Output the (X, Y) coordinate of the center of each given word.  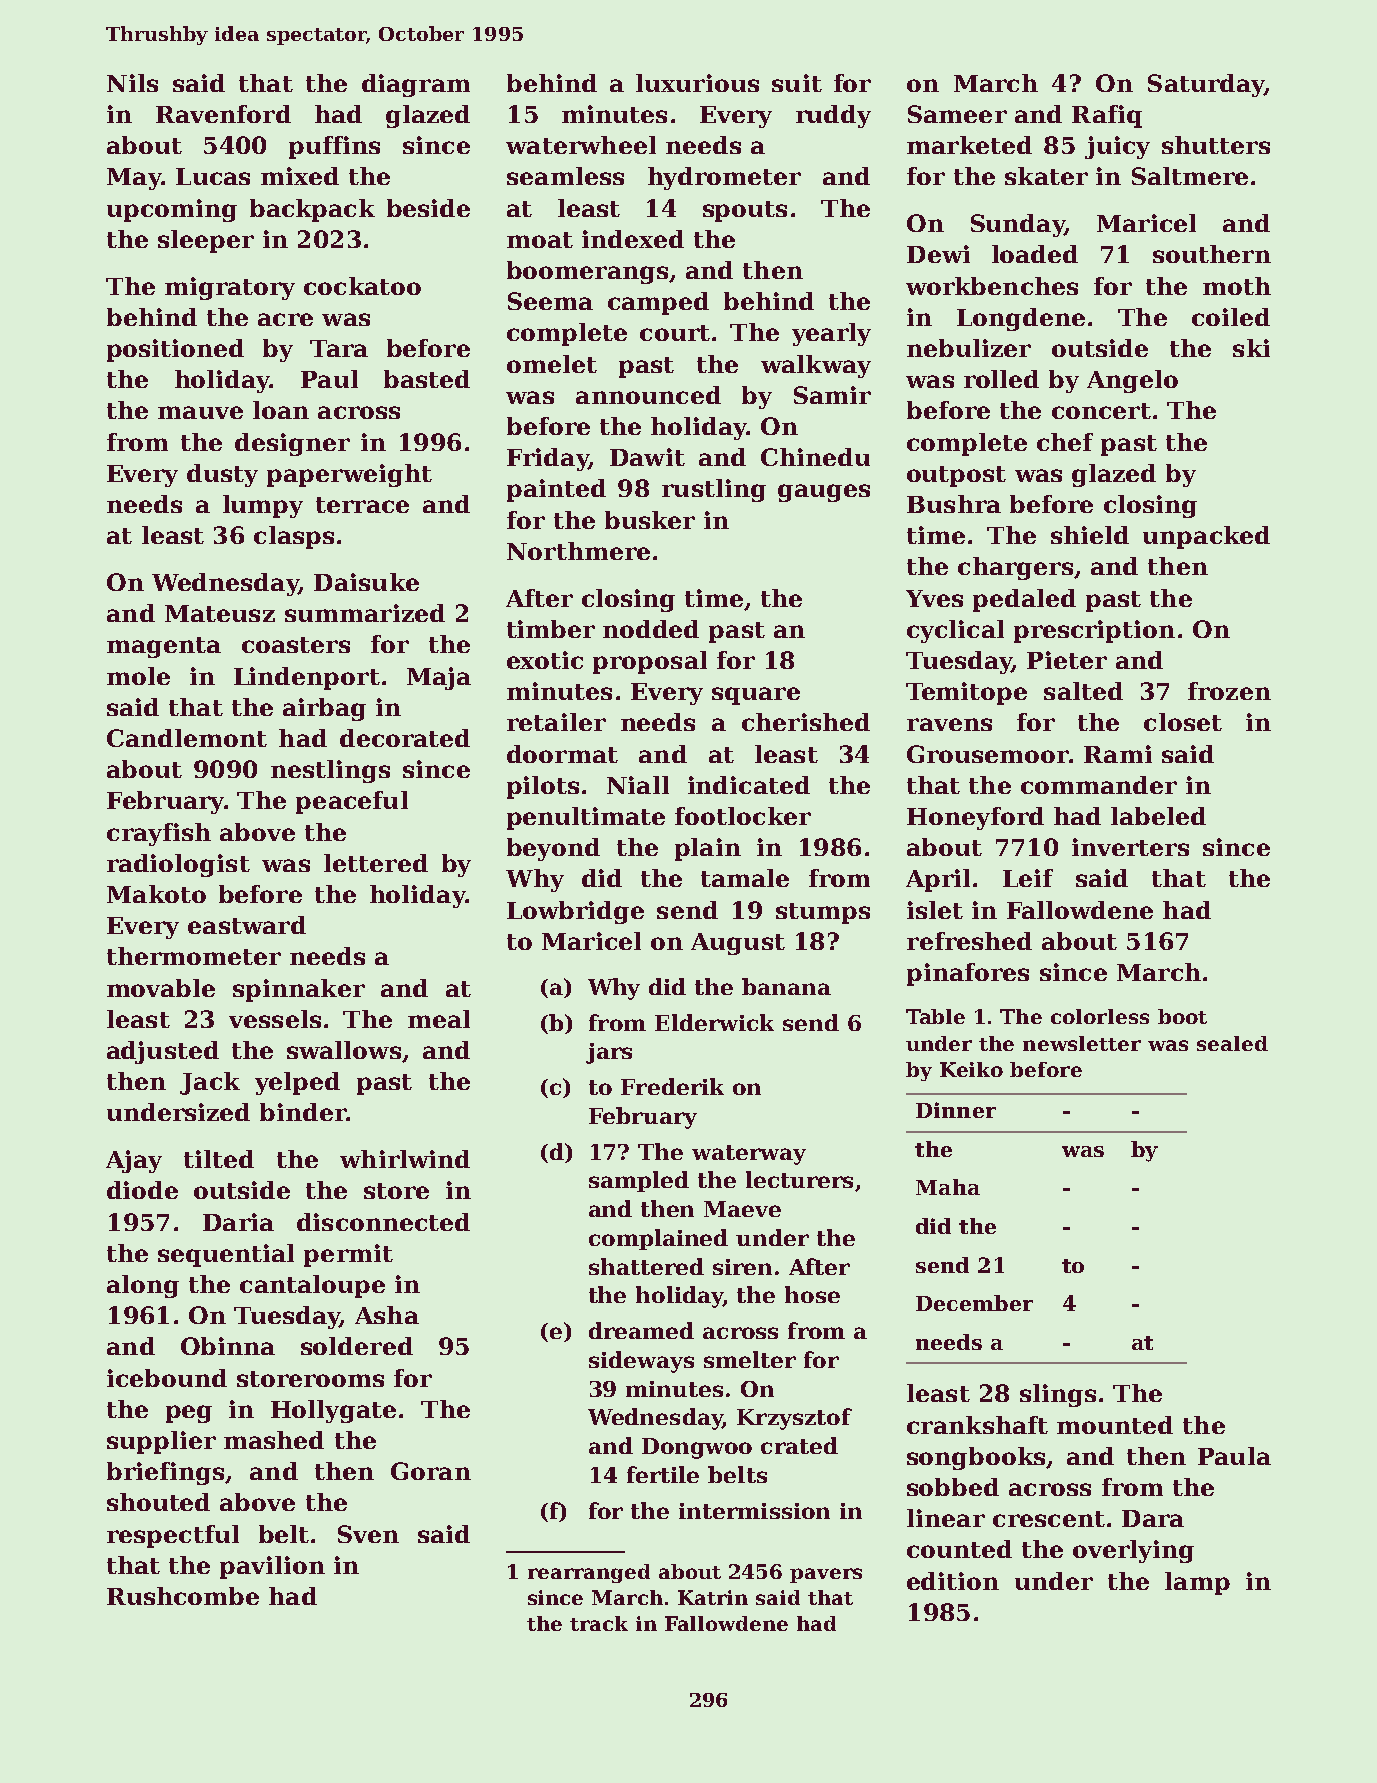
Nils (132, 83)
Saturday (1206, 85)
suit (797, 83)
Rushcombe (183, 1596)
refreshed (969, 941)
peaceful (352, 802)
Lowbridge (575, 912)
